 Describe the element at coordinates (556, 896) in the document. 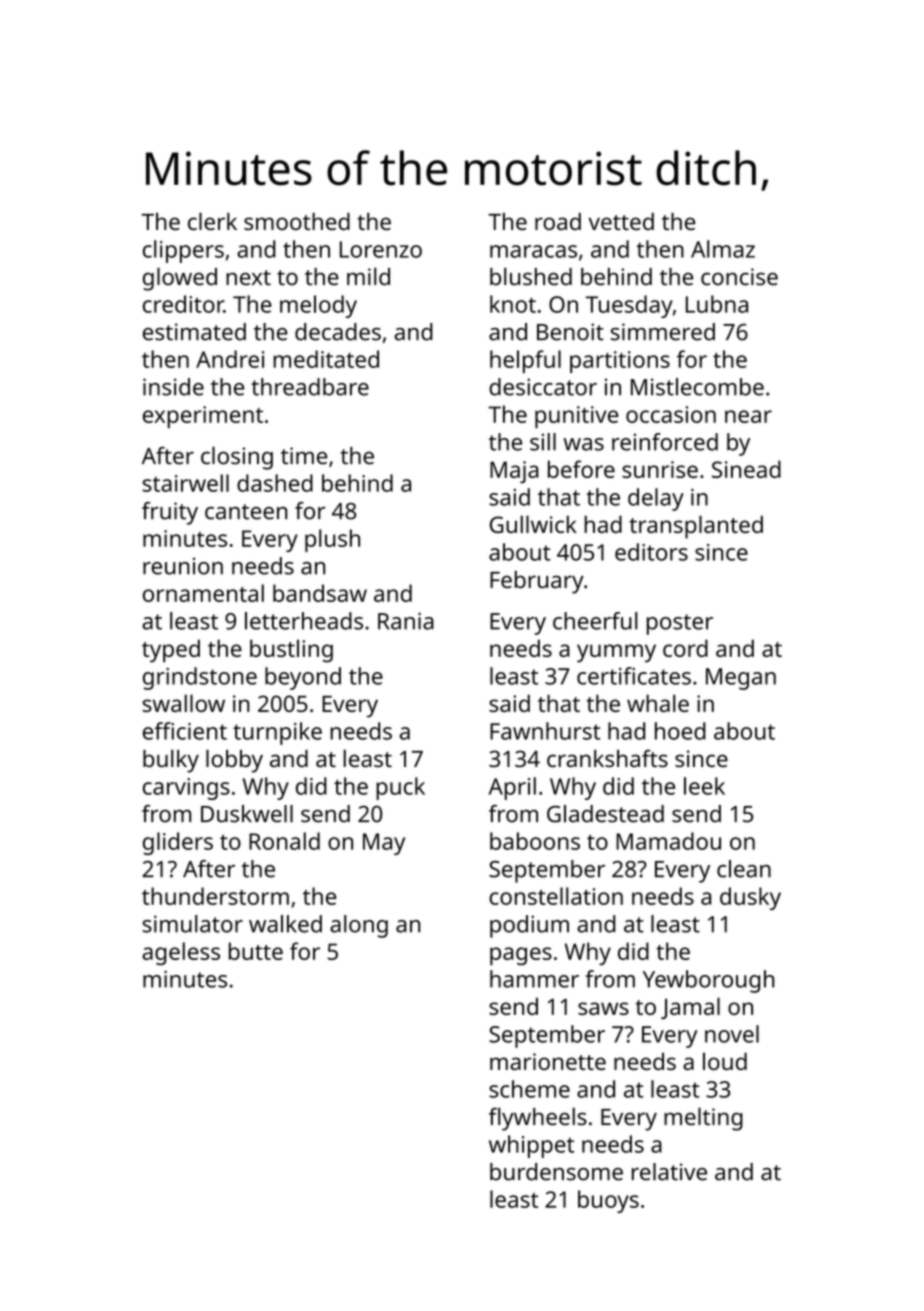

I see `constellation` at that location.
